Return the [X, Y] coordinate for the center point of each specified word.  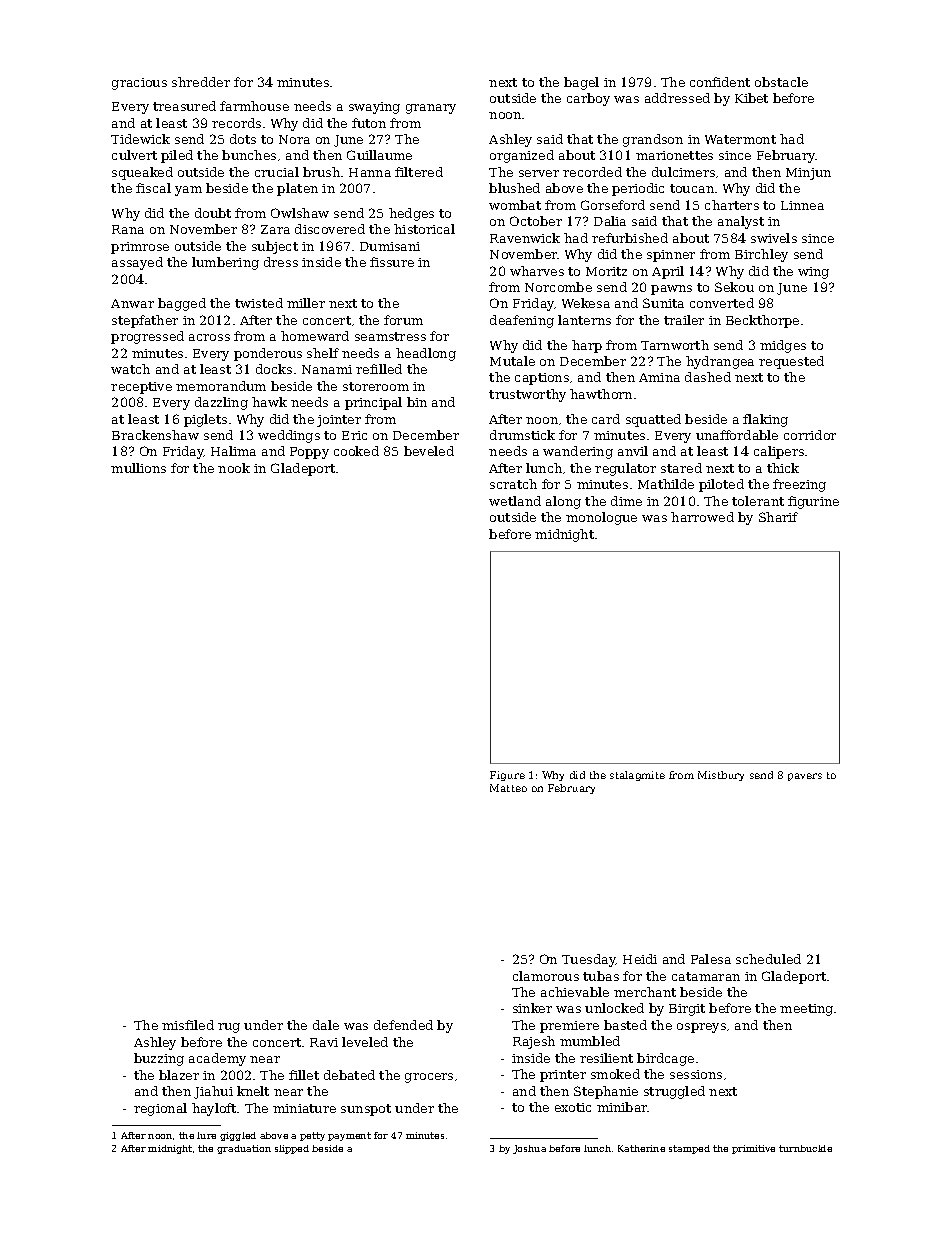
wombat [515, 205]
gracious [139, 84]
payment [349, 1136]
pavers [805, 777]
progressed [147, 337]
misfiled [188, 1025]
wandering [578, 452]
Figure [507, 776]
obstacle [781, 82]
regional [160, 1109]
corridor [810, 435]
